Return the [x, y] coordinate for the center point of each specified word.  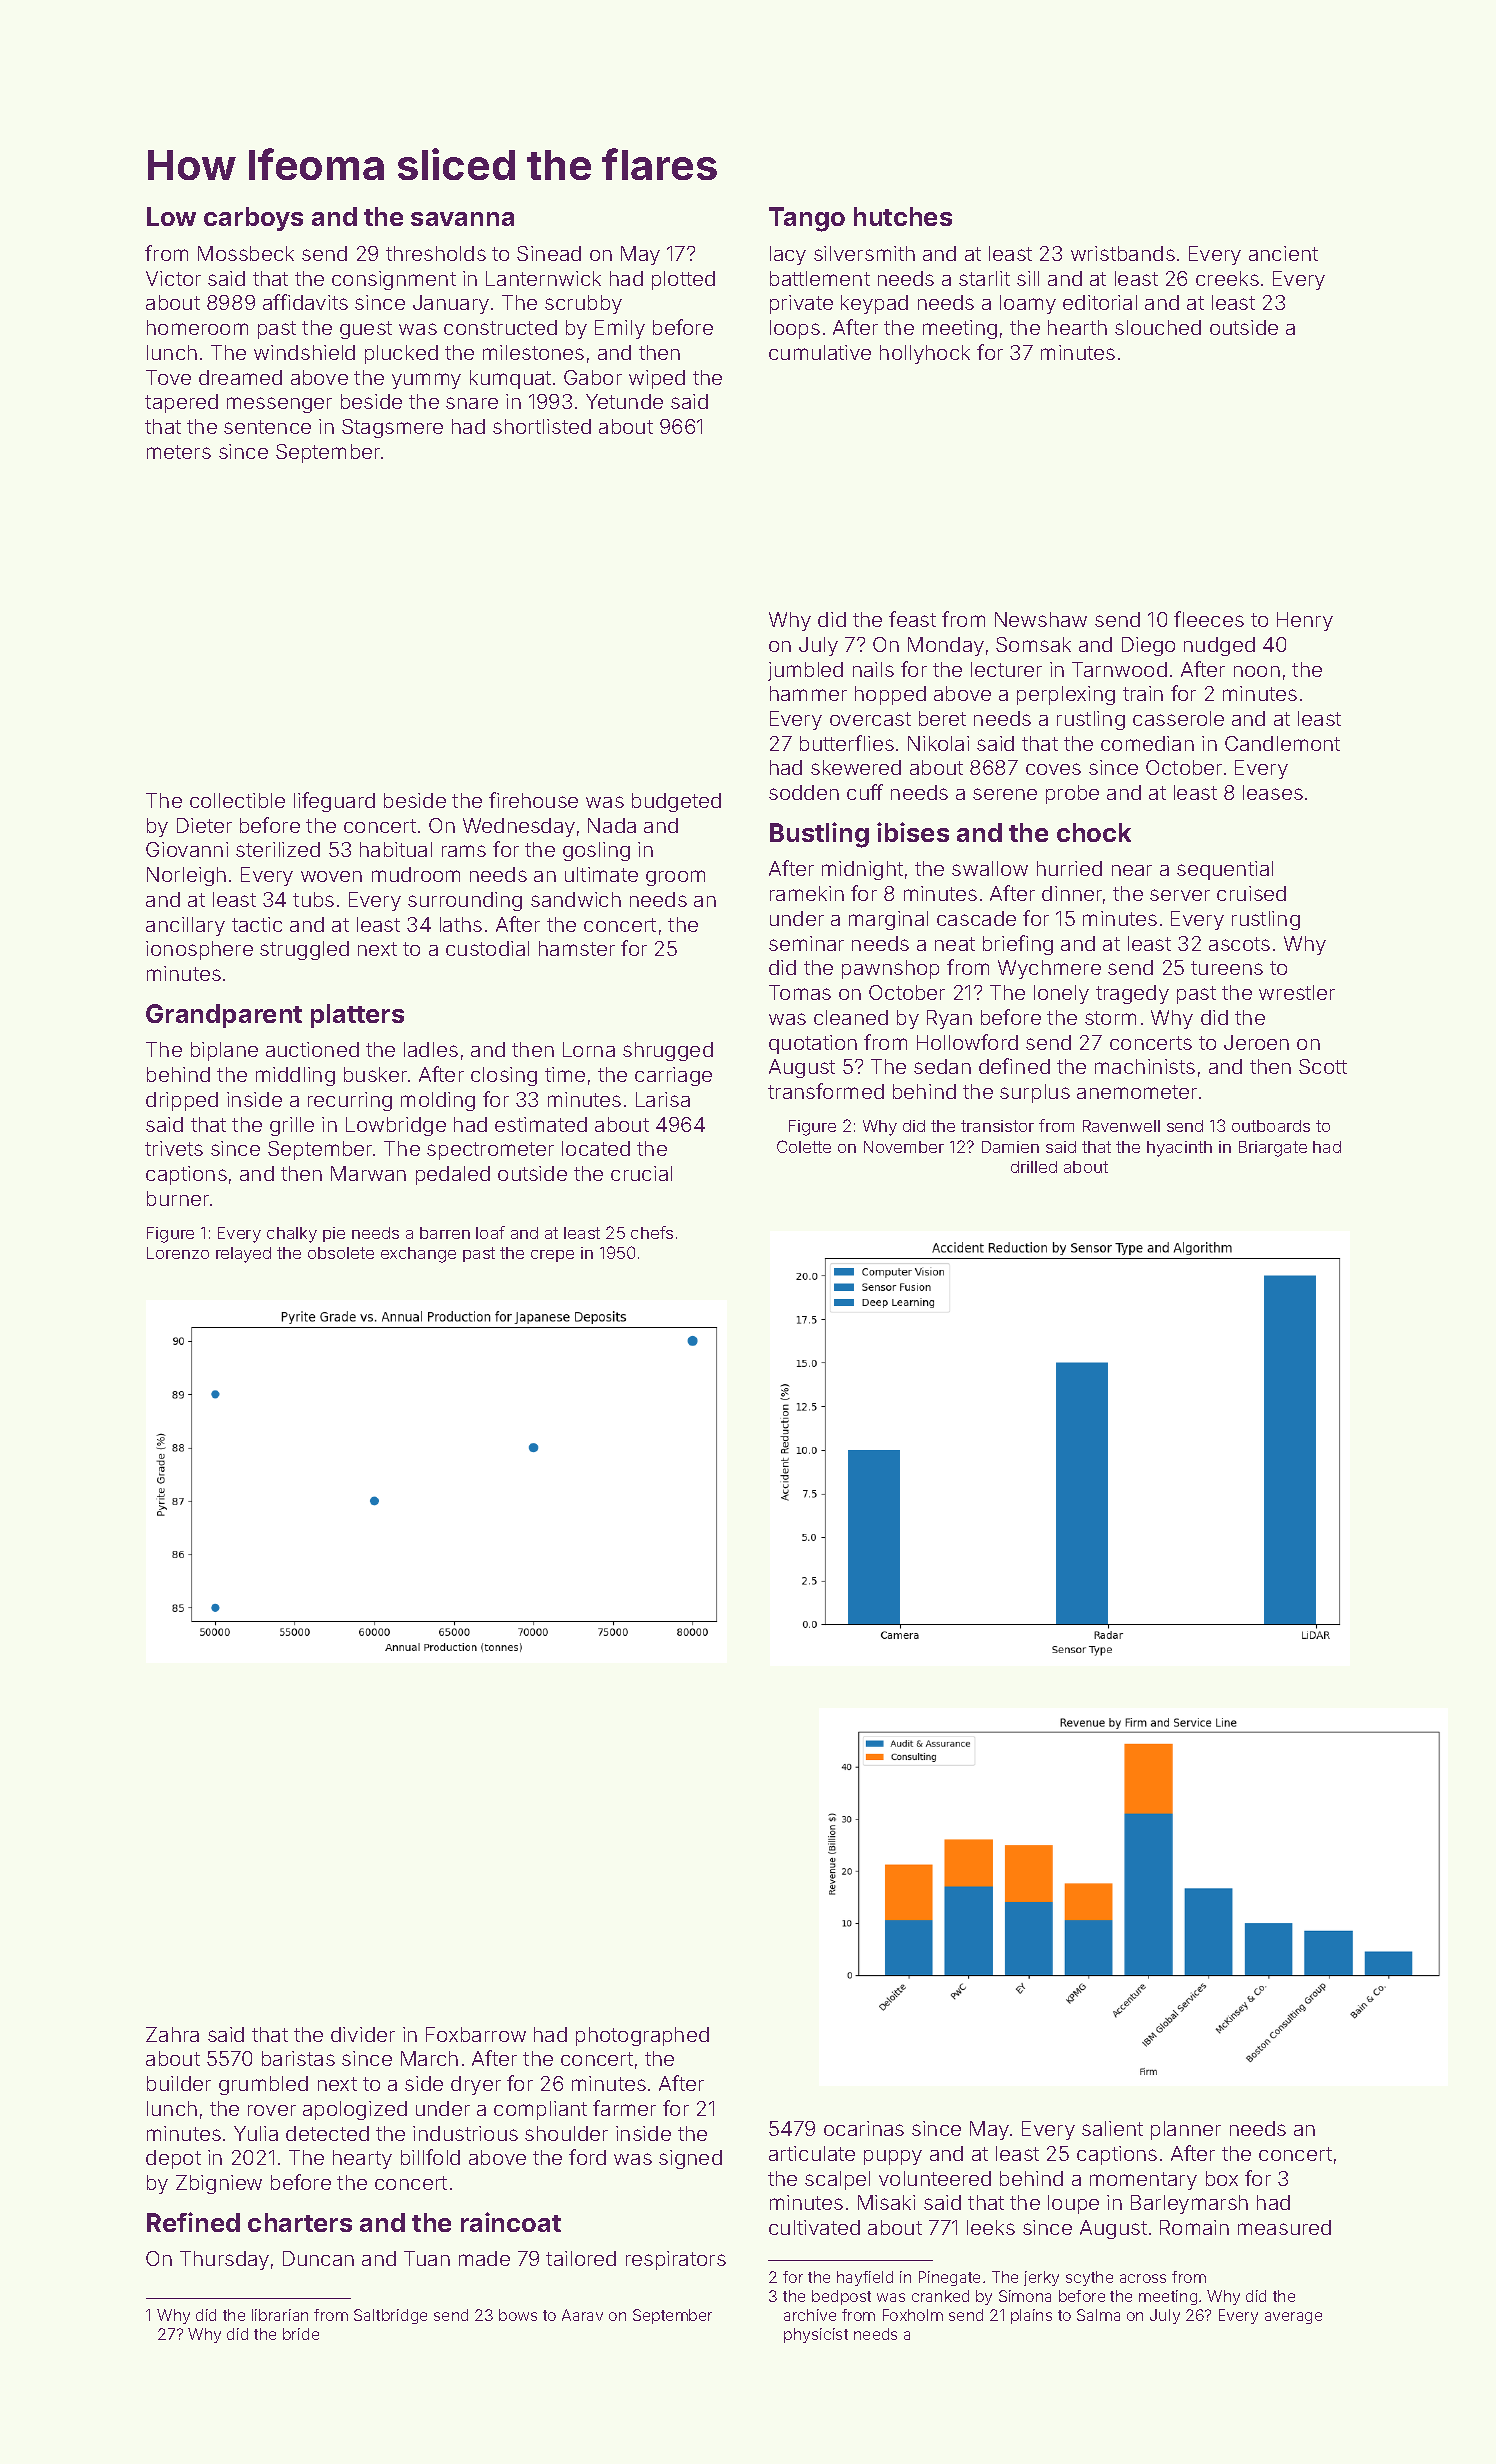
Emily [620, 329]
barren [445, 1233]
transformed [826, 1091]
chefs [652, 1232]
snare [472, 403]
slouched [1158, 327]
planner [1186, 2130]
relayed [243, 1255]
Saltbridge [390, 2316]
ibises [913, 832]
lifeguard [334, 802]
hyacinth [1179, 1149]
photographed [642, 2036]
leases [1273, 792]
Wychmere [1049, 969]
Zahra [172, 2034]
